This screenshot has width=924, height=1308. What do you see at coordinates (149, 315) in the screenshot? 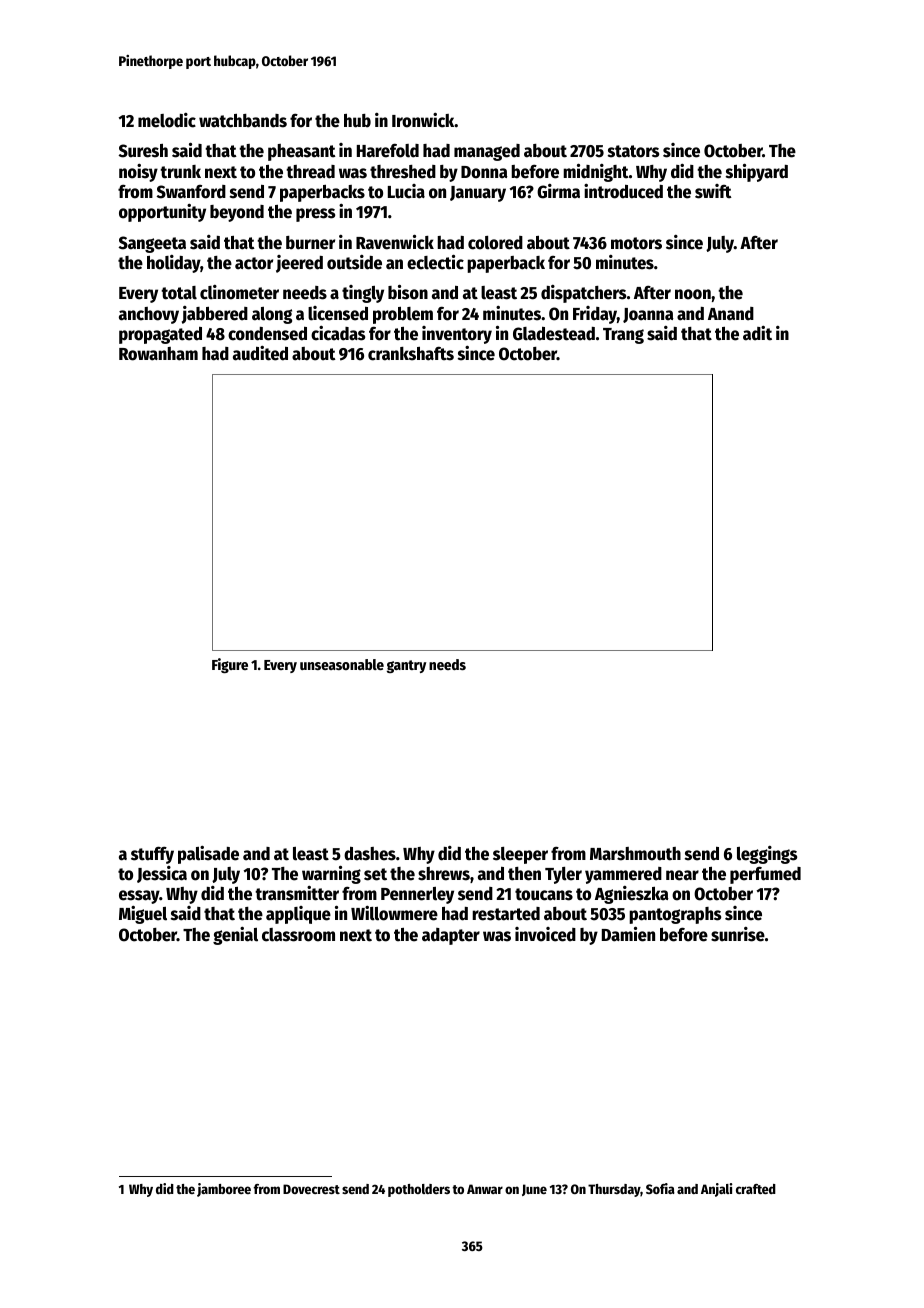
I see `anchovy` at bounding box center [149, 315].
